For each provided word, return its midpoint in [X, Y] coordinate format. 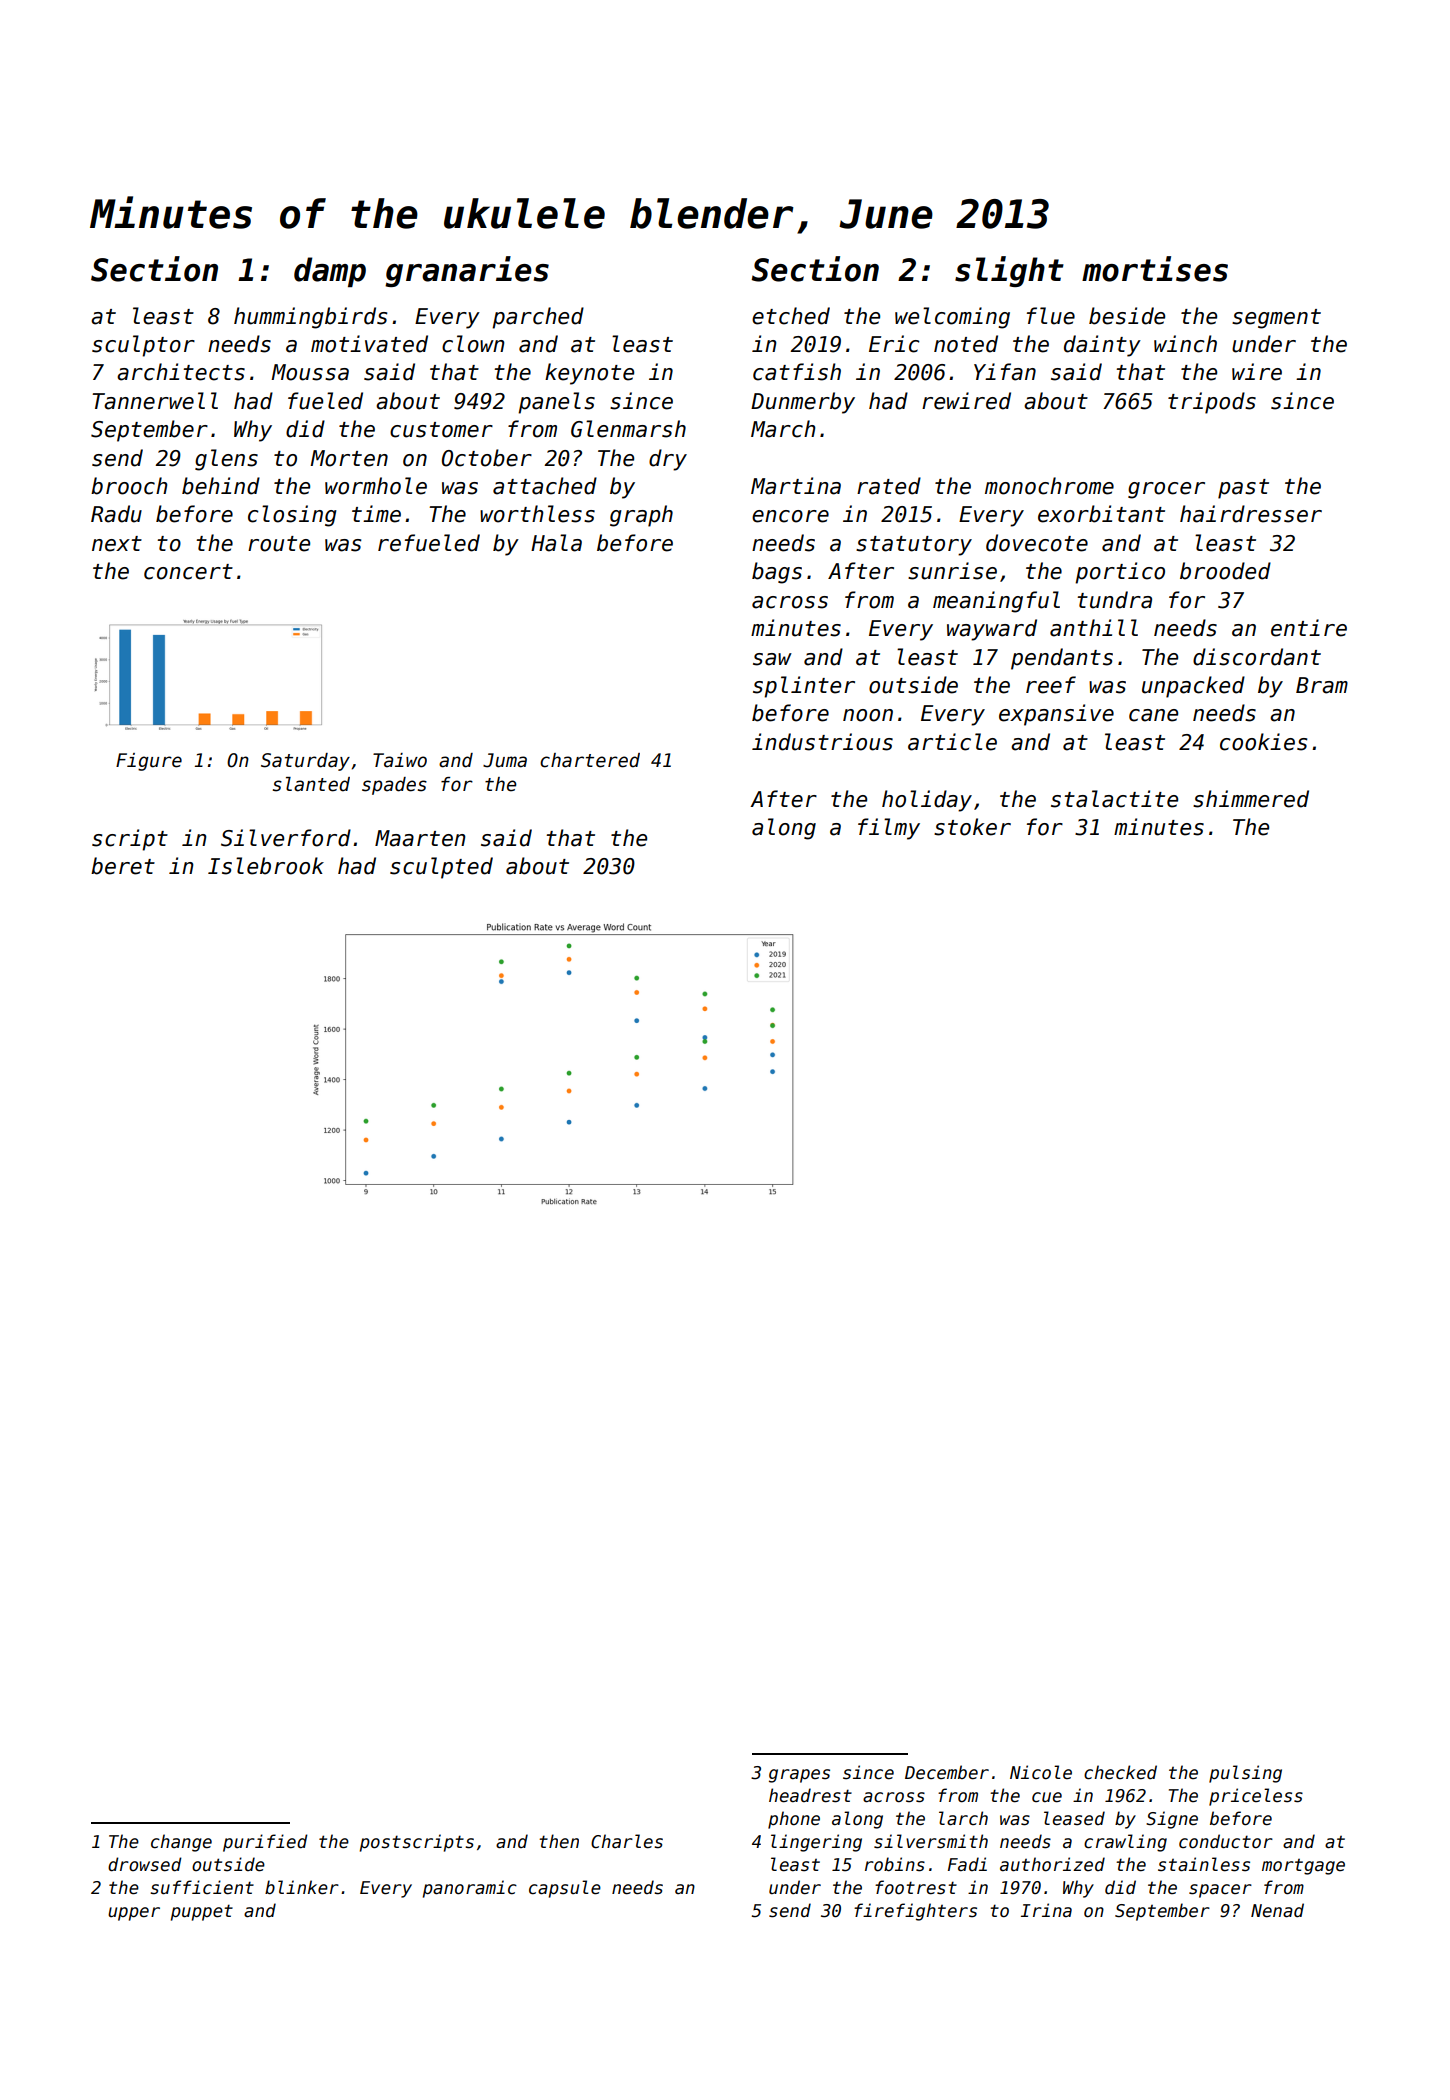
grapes [799, 1776]
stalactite [1114, 799]
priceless [1256, 1797]
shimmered [1251, 799]
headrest [810, 1795]
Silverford [286, 838]
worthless [537, 514]
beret [123, 866]
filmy [889, 829]
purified [265, 1843]
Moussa [310, 372]
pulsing [1245, 1774]
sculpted [441, 868]
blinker [302, 1887]
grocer [1166, 490]
